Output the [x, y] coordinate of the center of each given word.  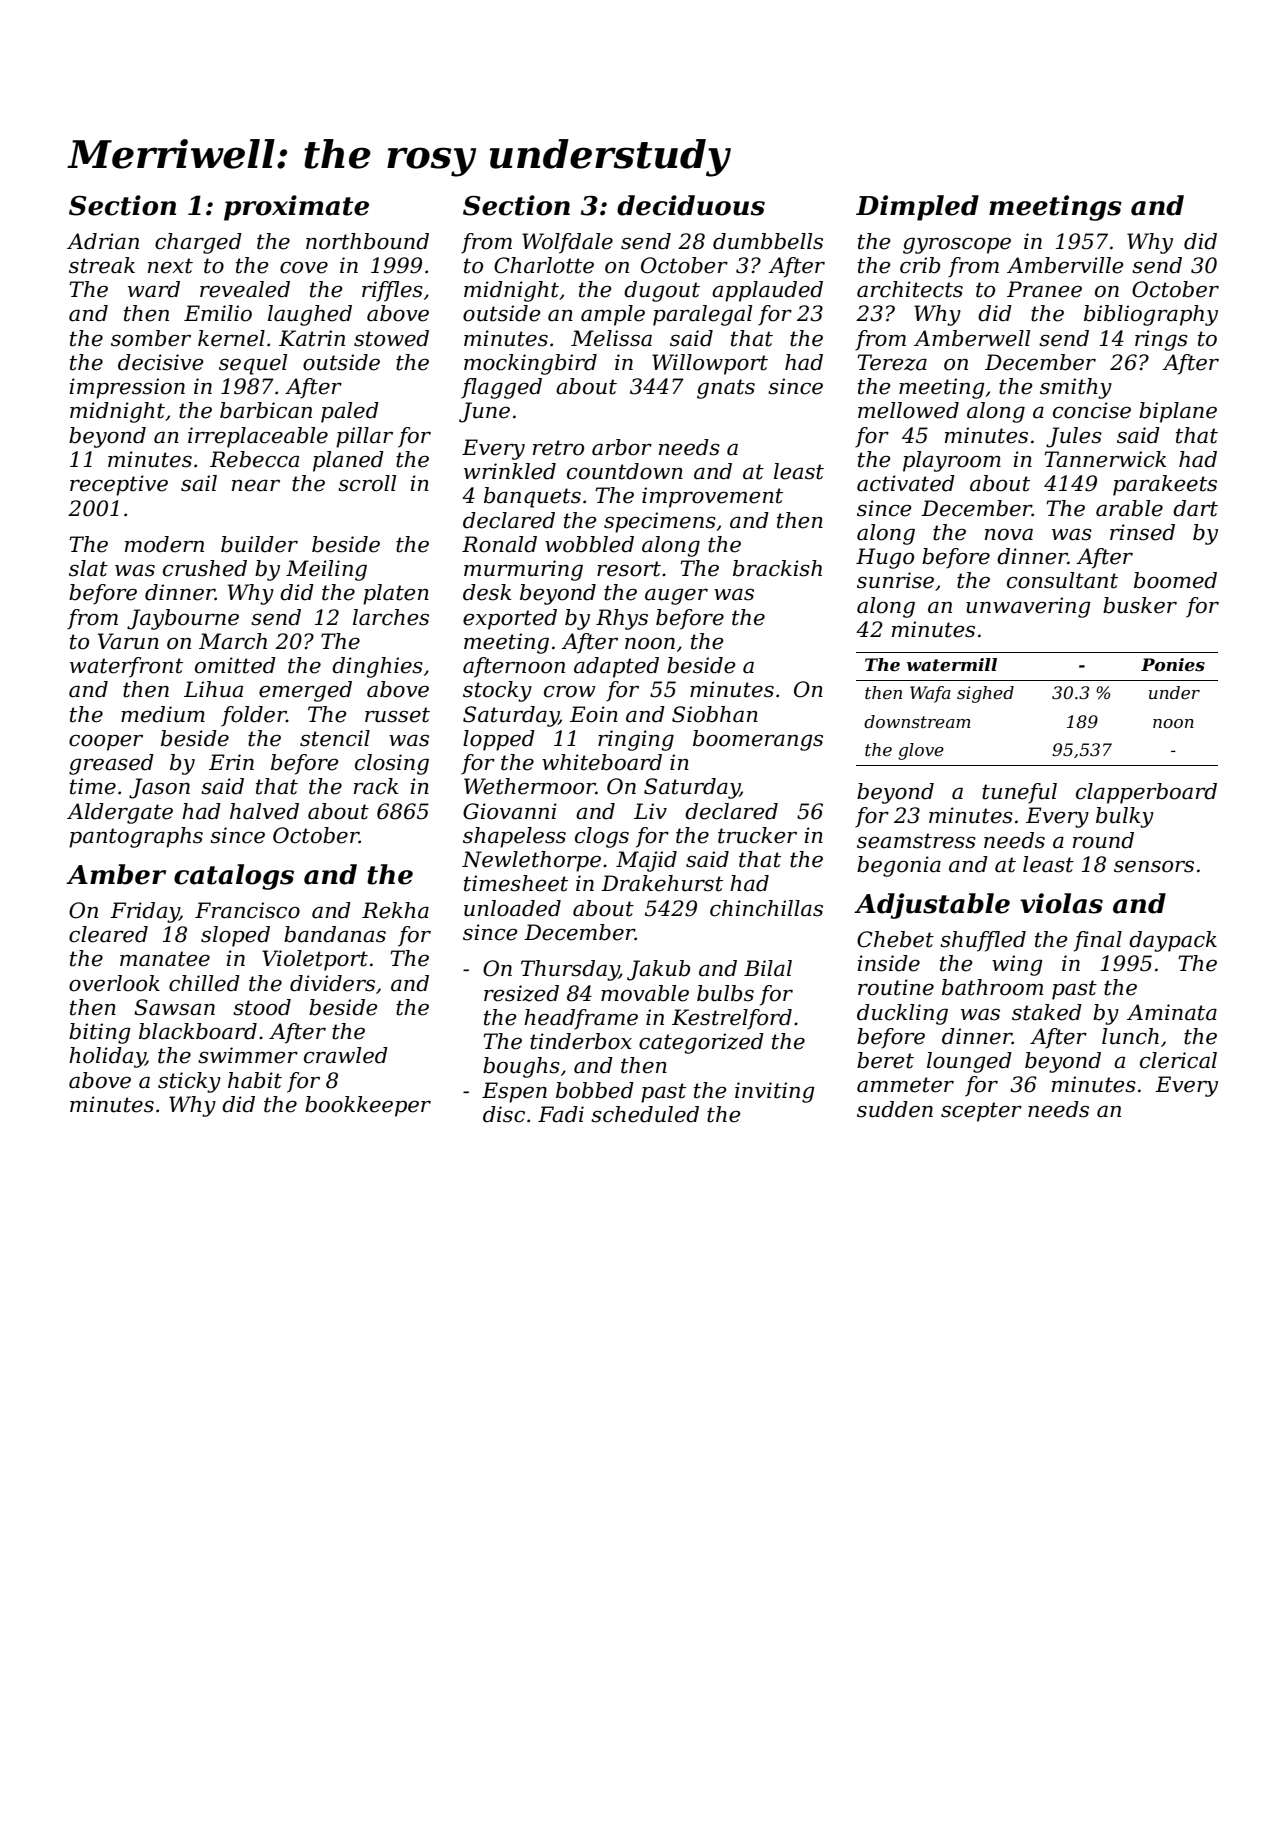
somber [151, 338]
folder [254, 716]
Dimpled [917, 208]
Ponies [1173, 664]
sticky [189, 1082]
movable [645, 993]
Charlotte [544, 265]
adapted [616, 667]
